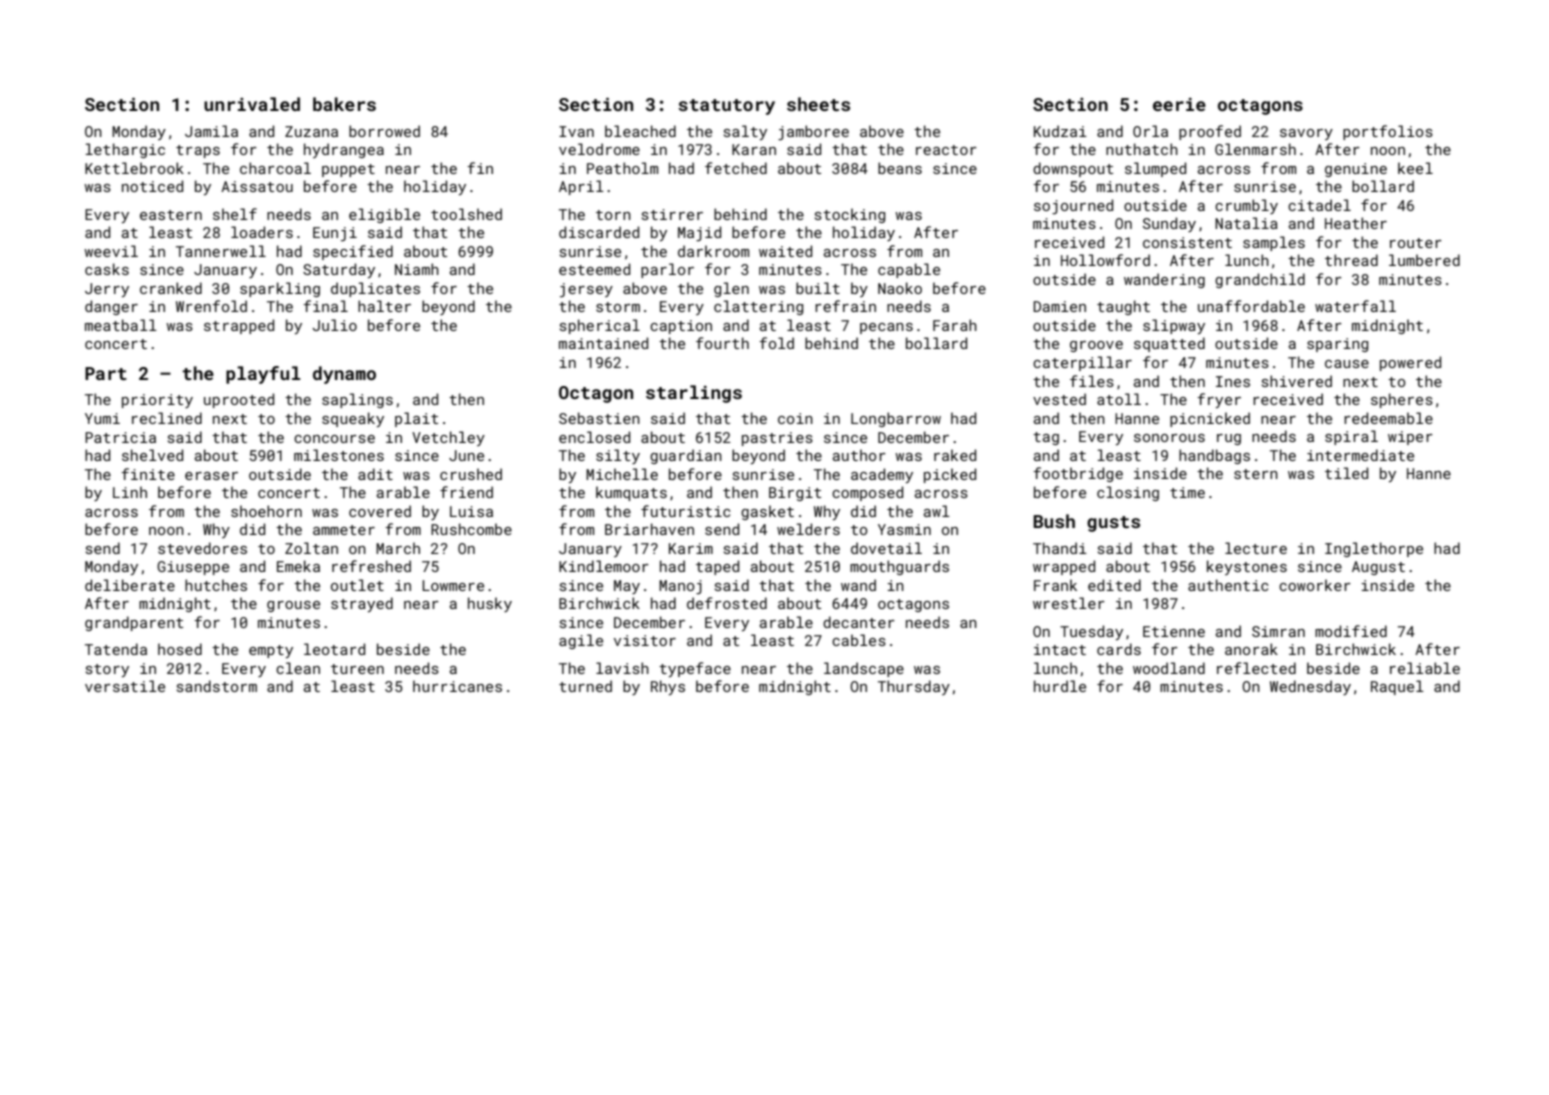 The height and width of the page is (1095, 1549). I want to click on statutory, so click(726, 107).
